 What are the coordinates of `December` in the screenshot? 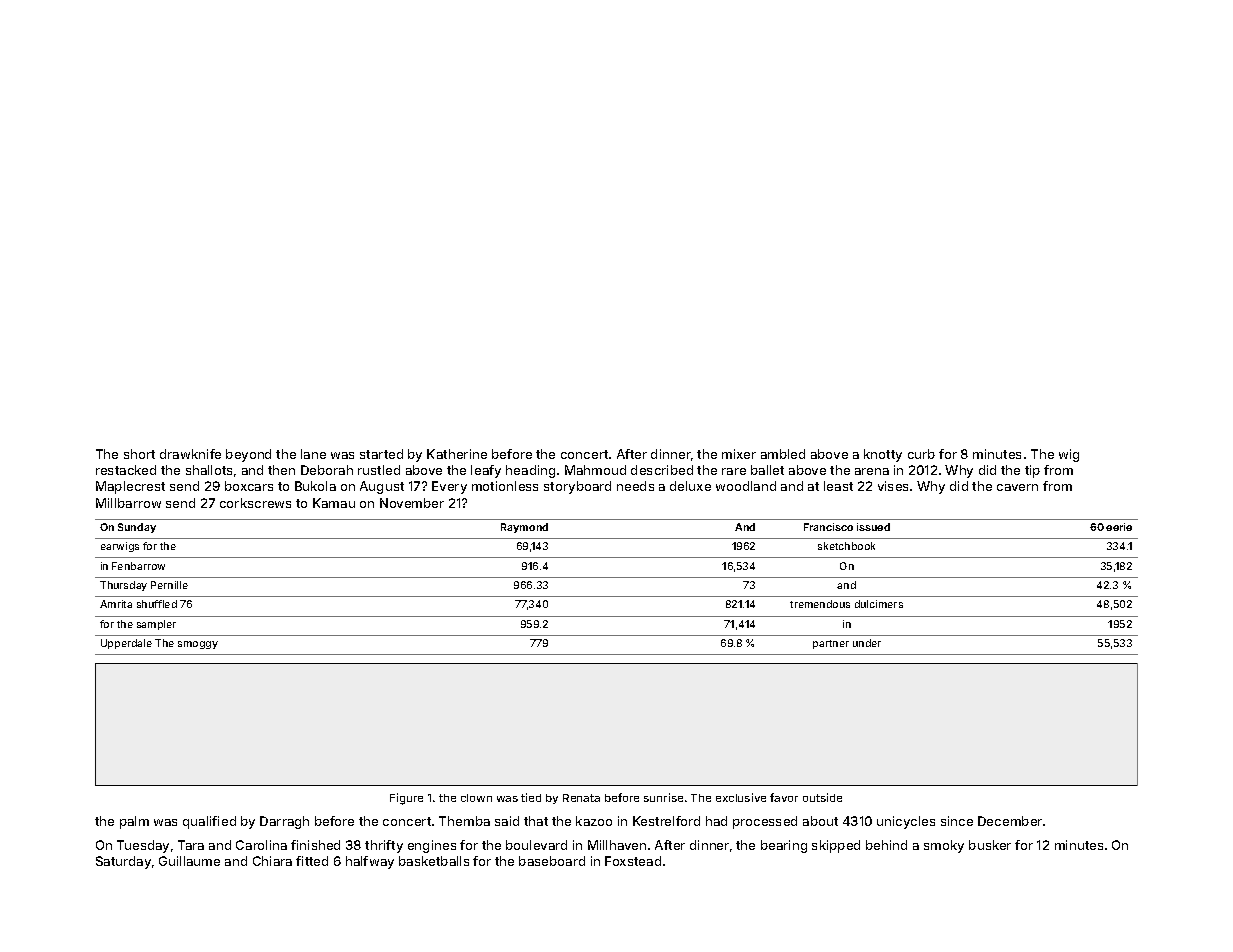 It's located at (1010, 821).
